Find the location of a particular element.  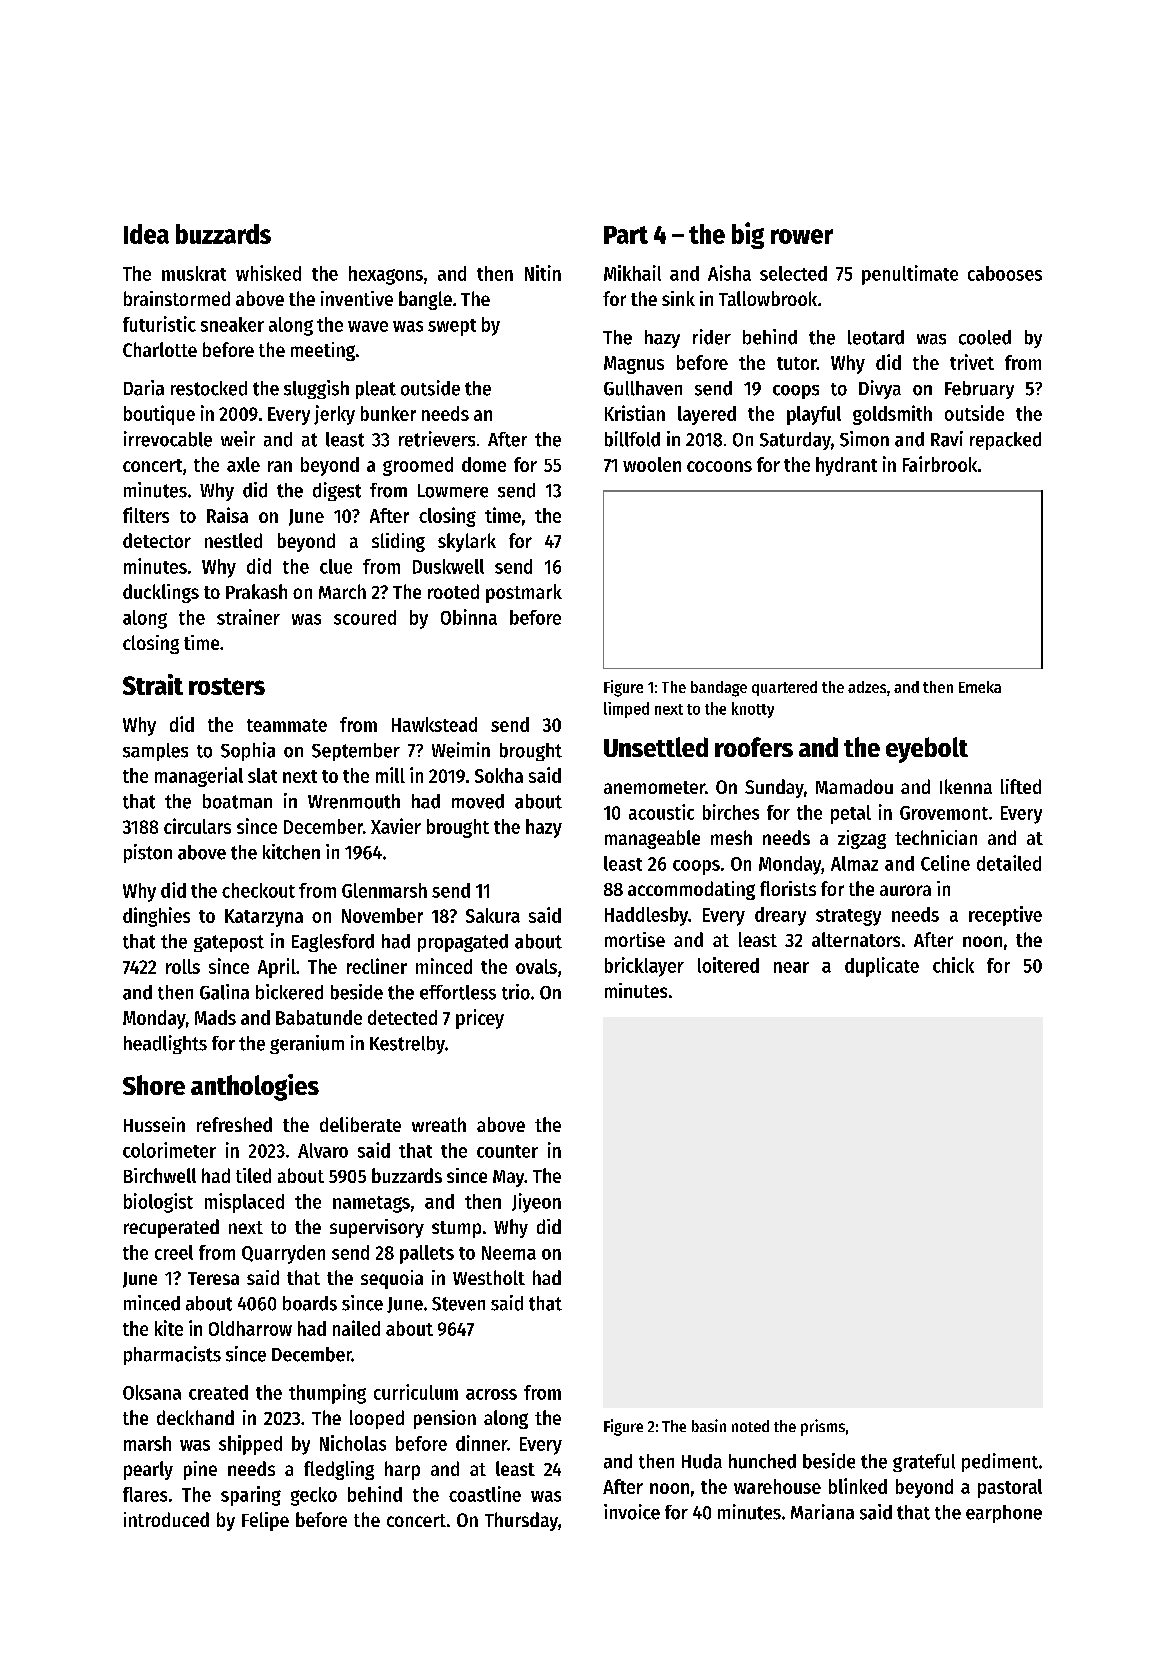

counter is located at coordinates (507, 1151).
